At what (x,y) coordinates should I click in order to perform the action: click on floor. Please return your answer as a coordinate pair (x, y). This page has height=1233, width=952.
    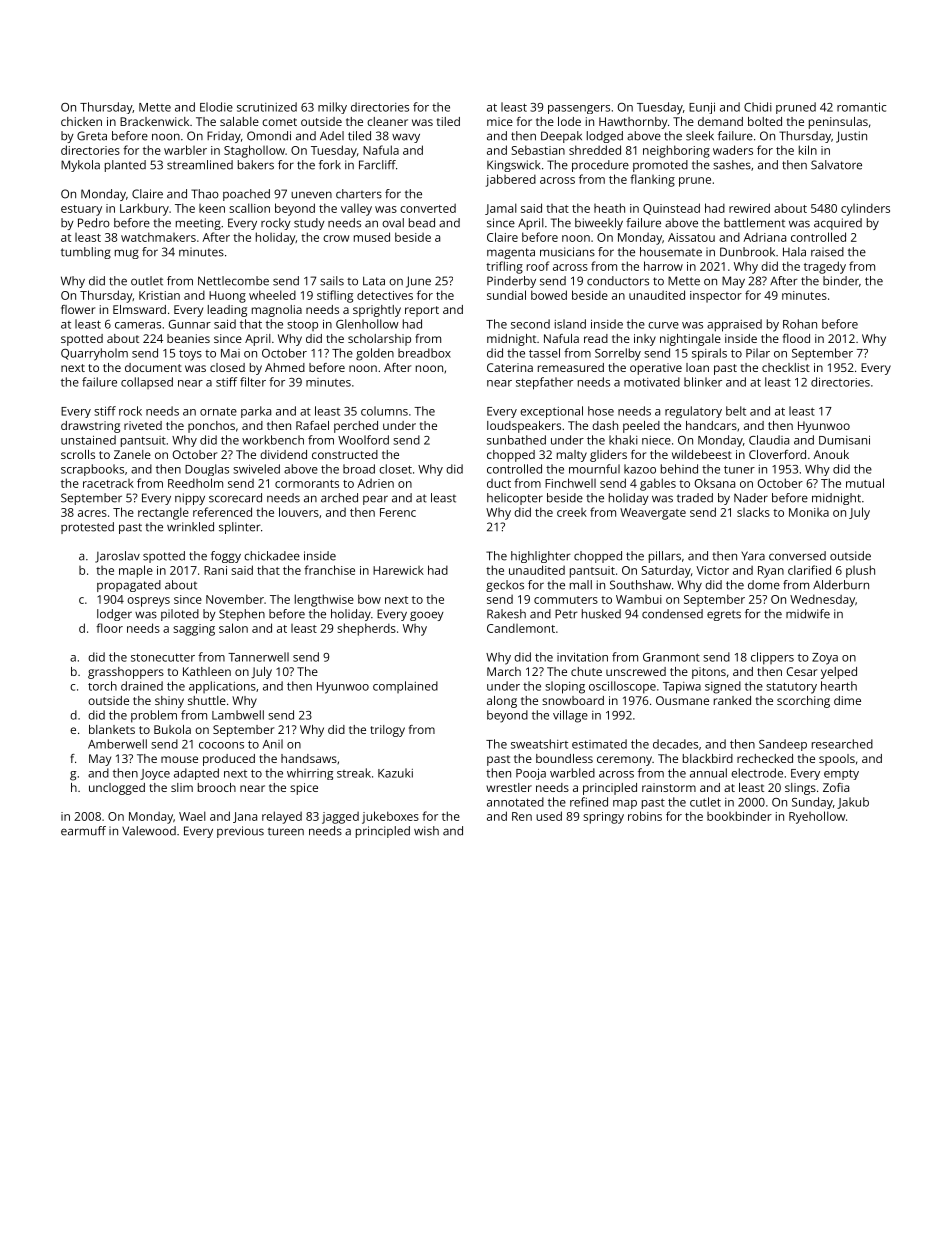
    Looking at the image, I should click on (109, 628).
